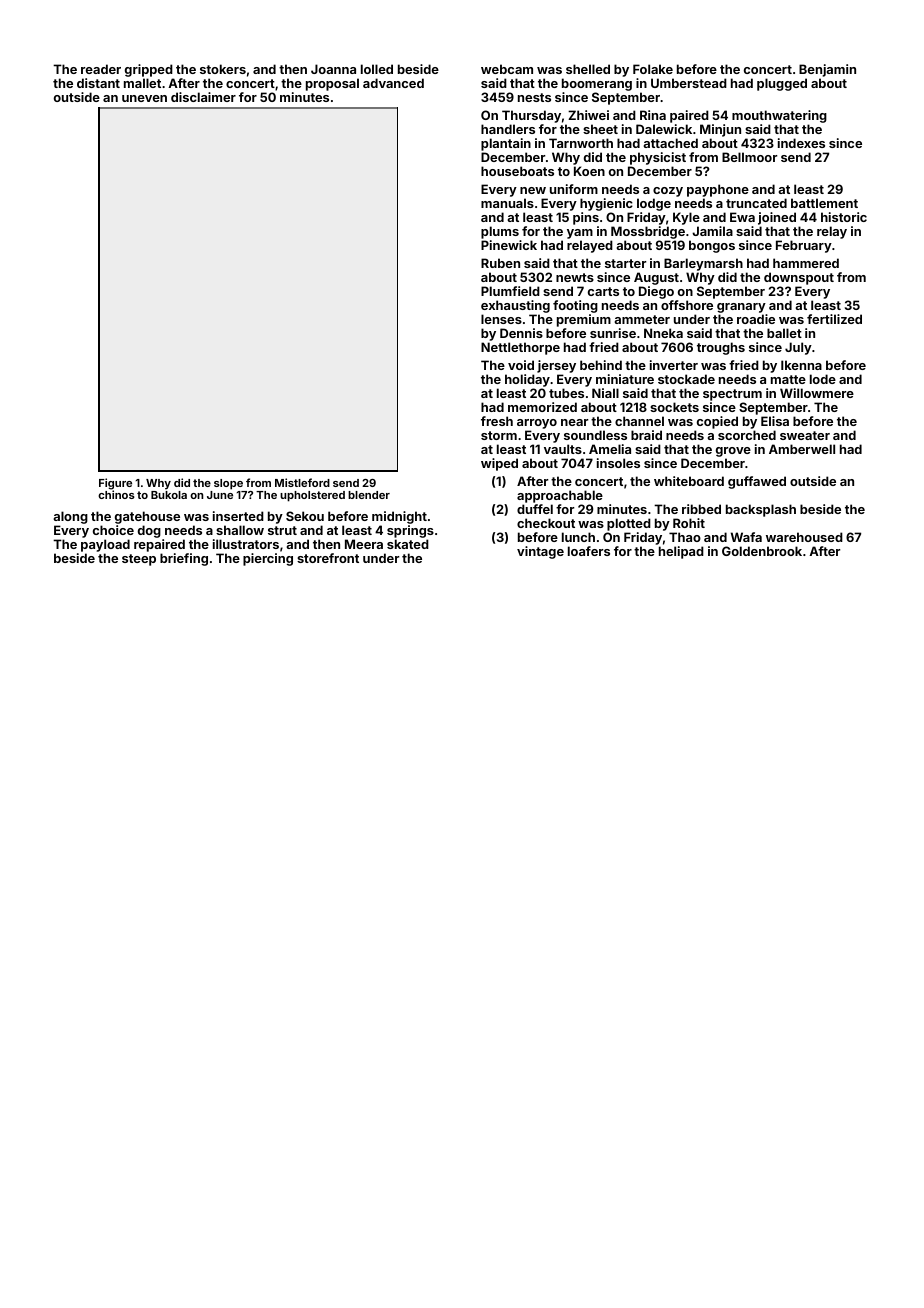 Image resolution: width=924 pixels, height=1308 pixels. What do you see at coordinates (799, 278) in the screenshot?
I see `downspout` at bounding box center [799, 278].
